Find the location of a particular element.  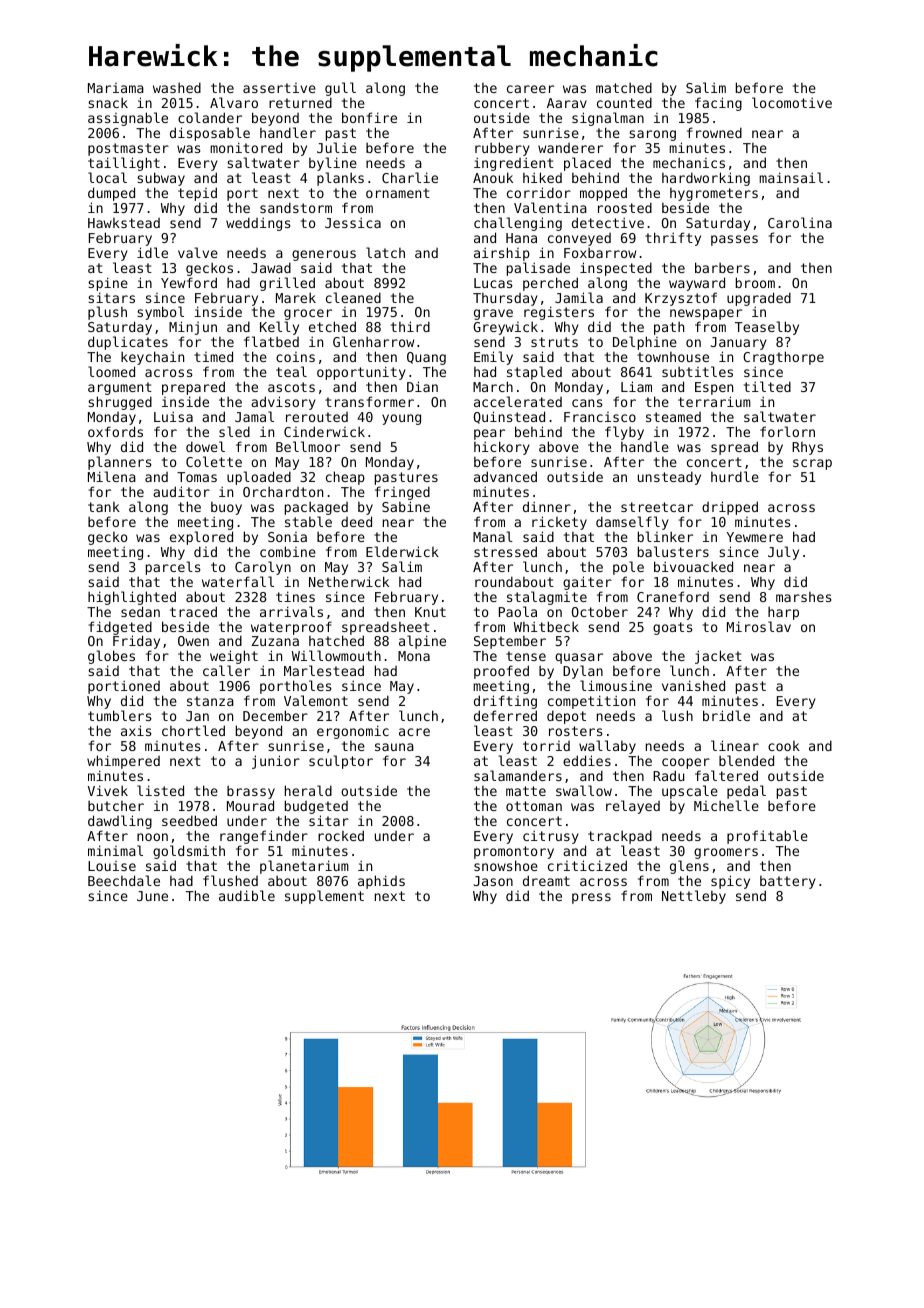

assertive is located at coordinates (279, 88).
